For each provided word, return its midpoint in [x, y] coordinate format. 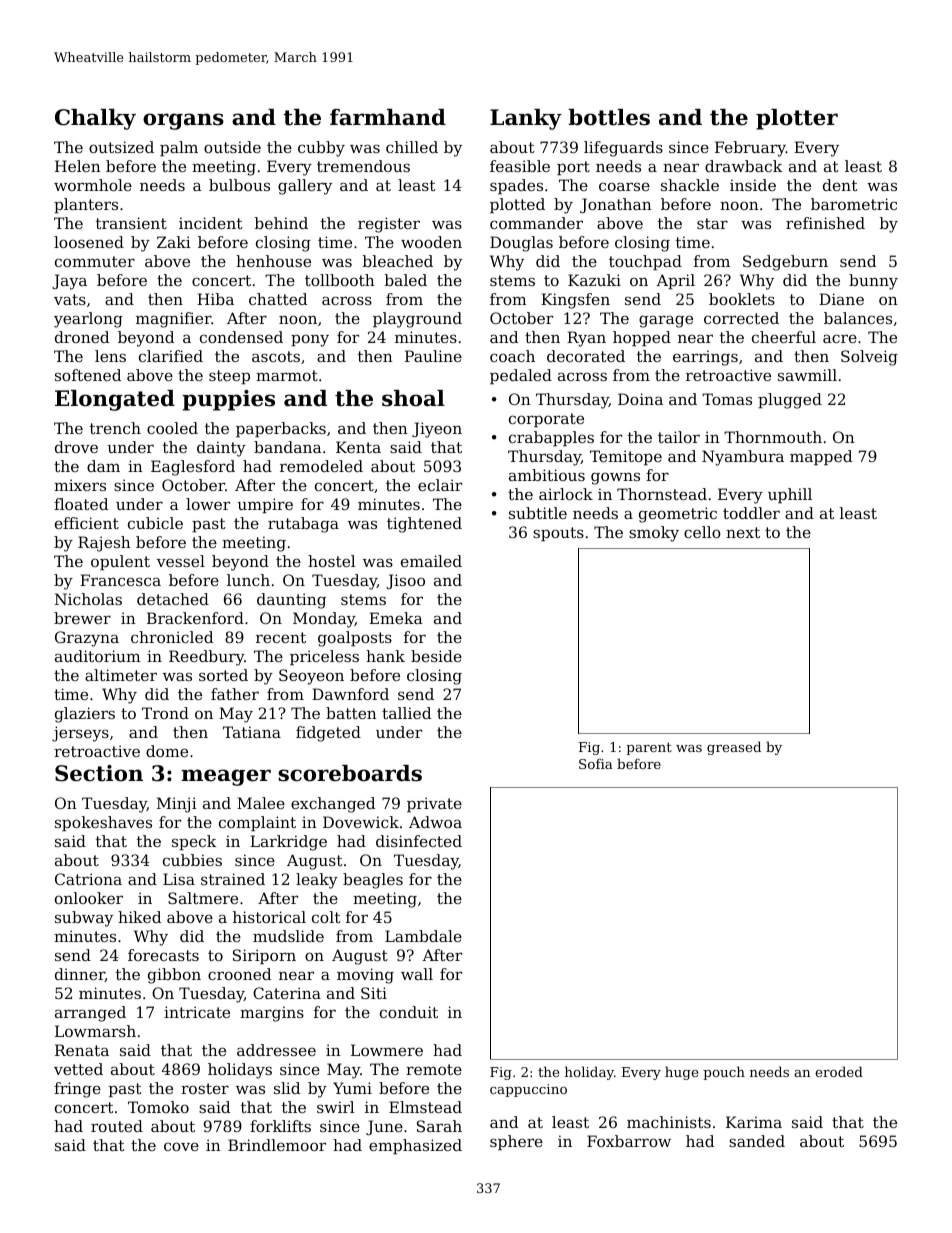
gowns [615, 478]
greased [734, 748]
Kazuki [594, 280]
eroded [839, 1071]
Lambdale [423, 936]
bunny [873, 282]
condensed [241, 337]
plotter [797, 119]
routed [117, 1126]
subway [84, 919]
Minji [177, 805]
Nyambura [743, 458]
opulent [120, 562]
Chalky [95, 119]
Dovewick [361, 822]
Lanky [526, 119]
